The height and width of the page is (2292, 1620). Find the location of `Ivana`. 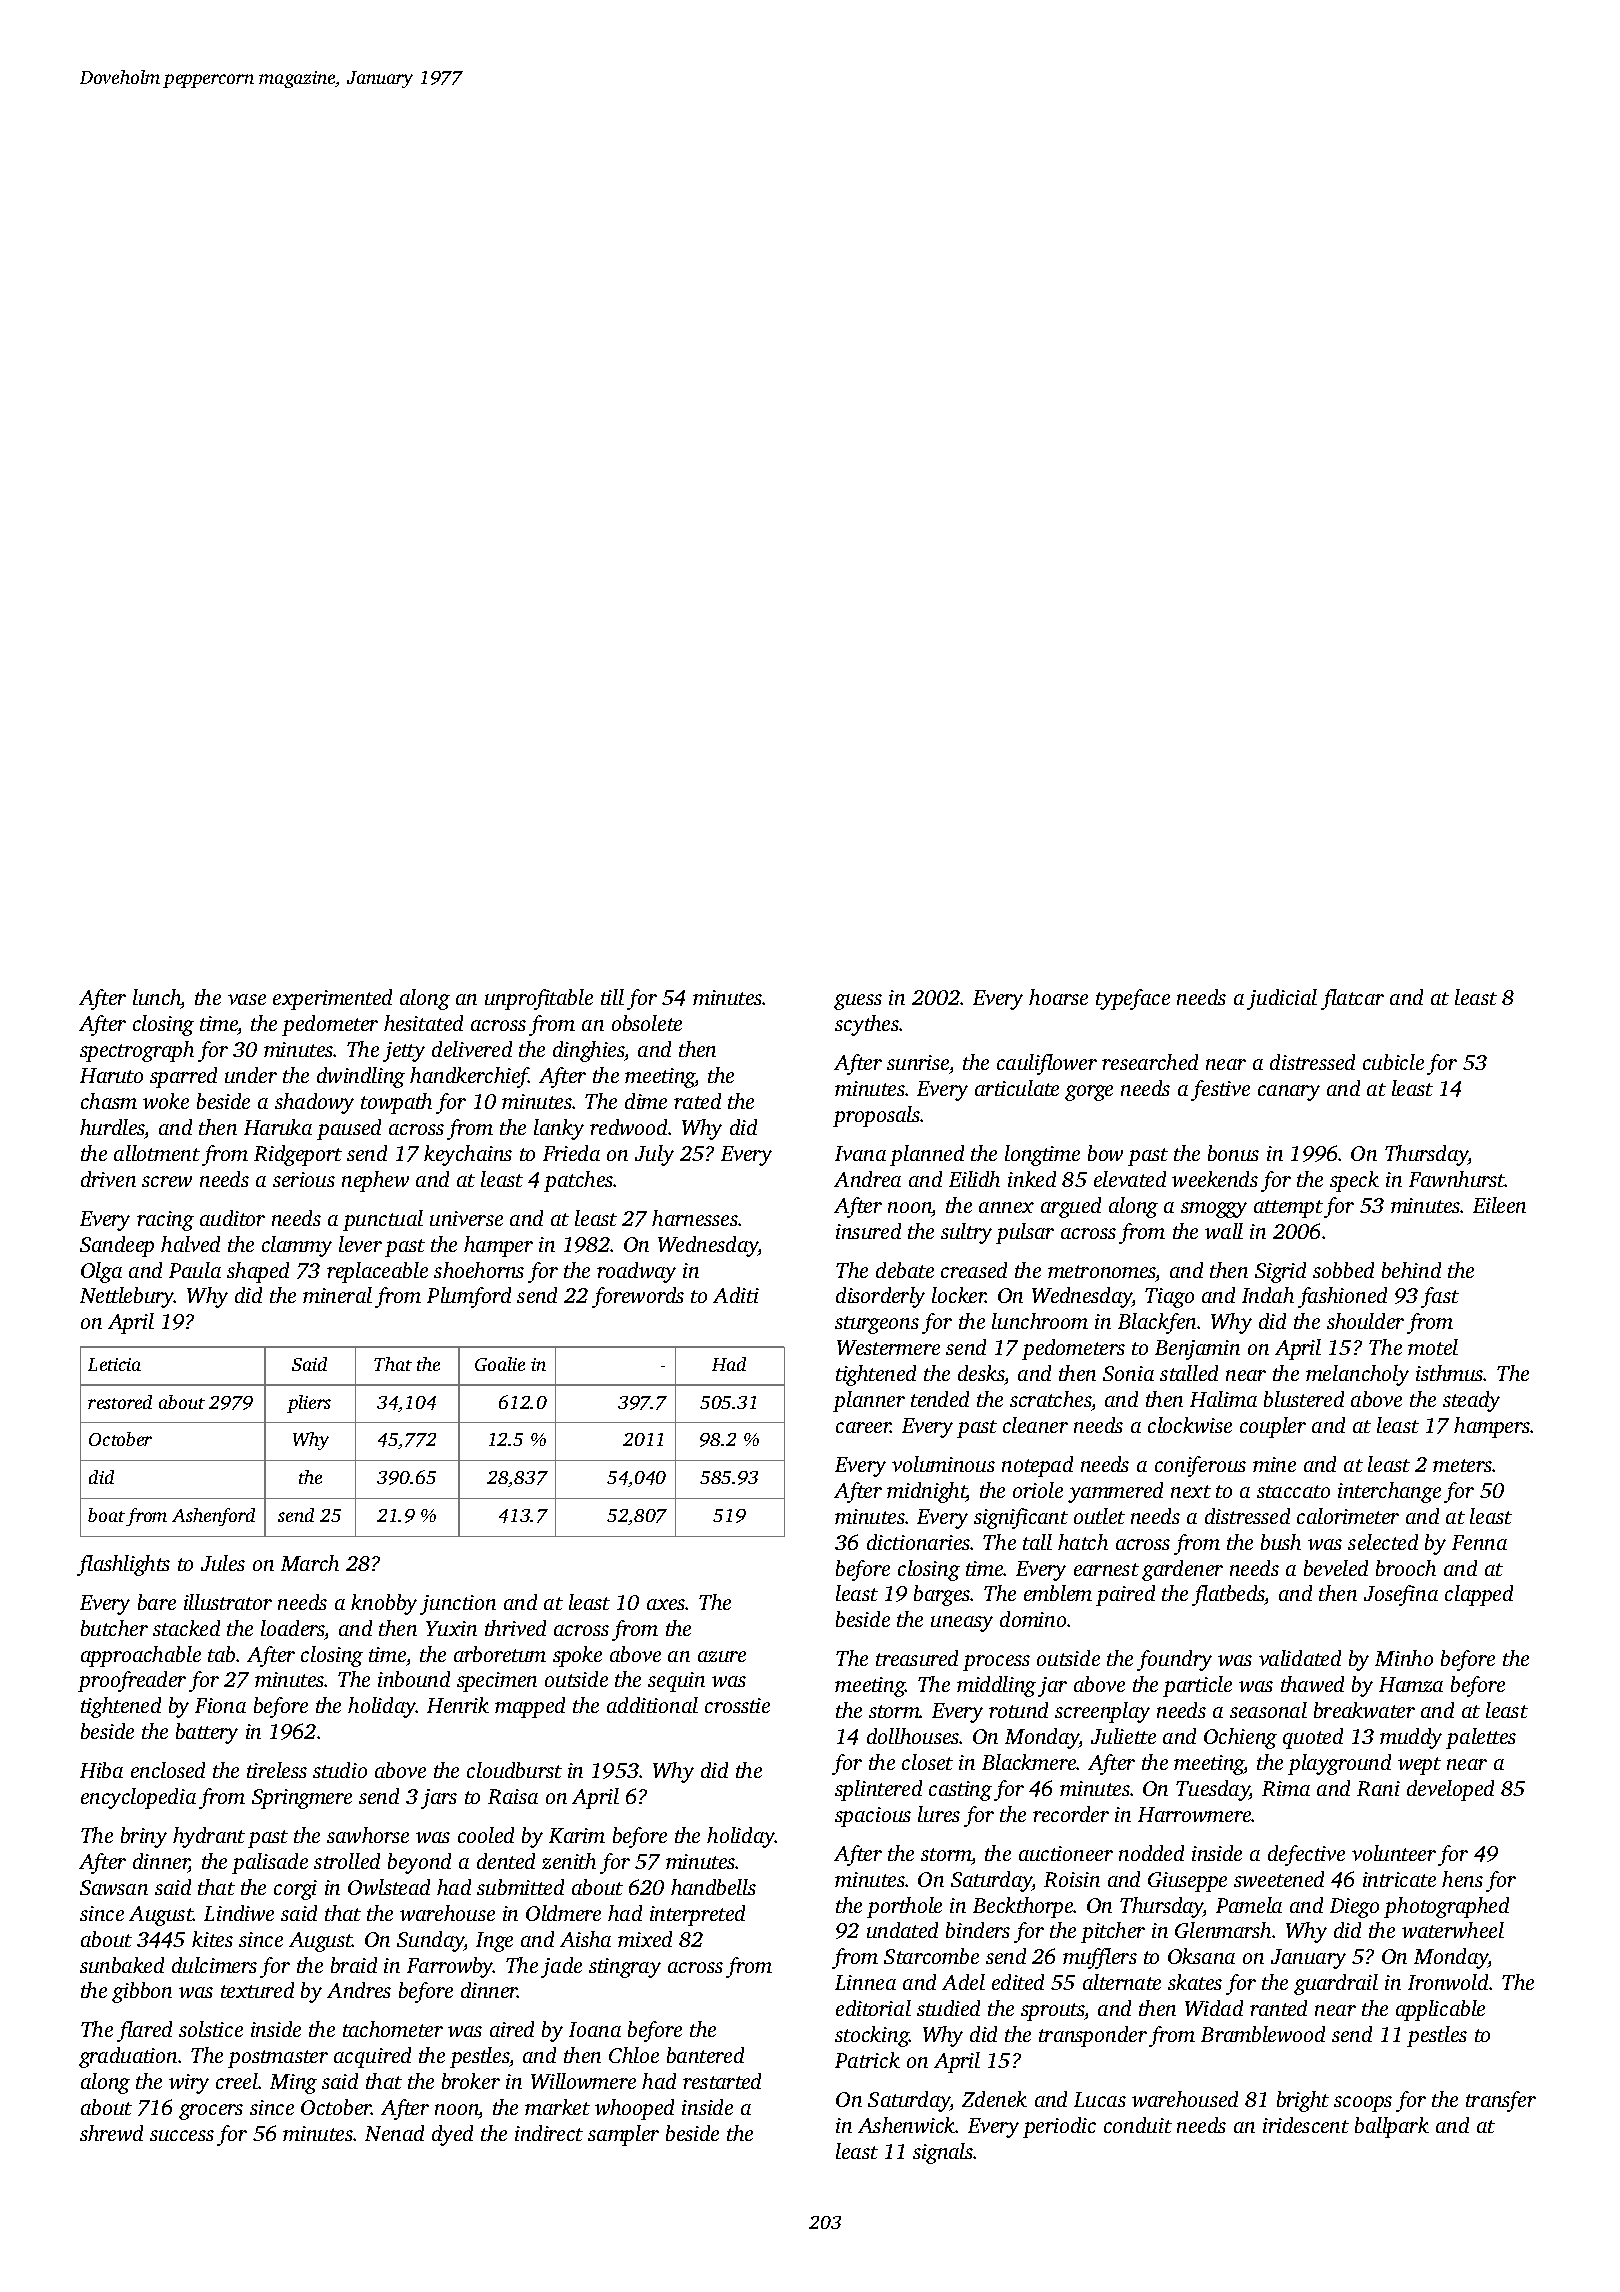

Ivana is located at coordinates (860, 1153).
